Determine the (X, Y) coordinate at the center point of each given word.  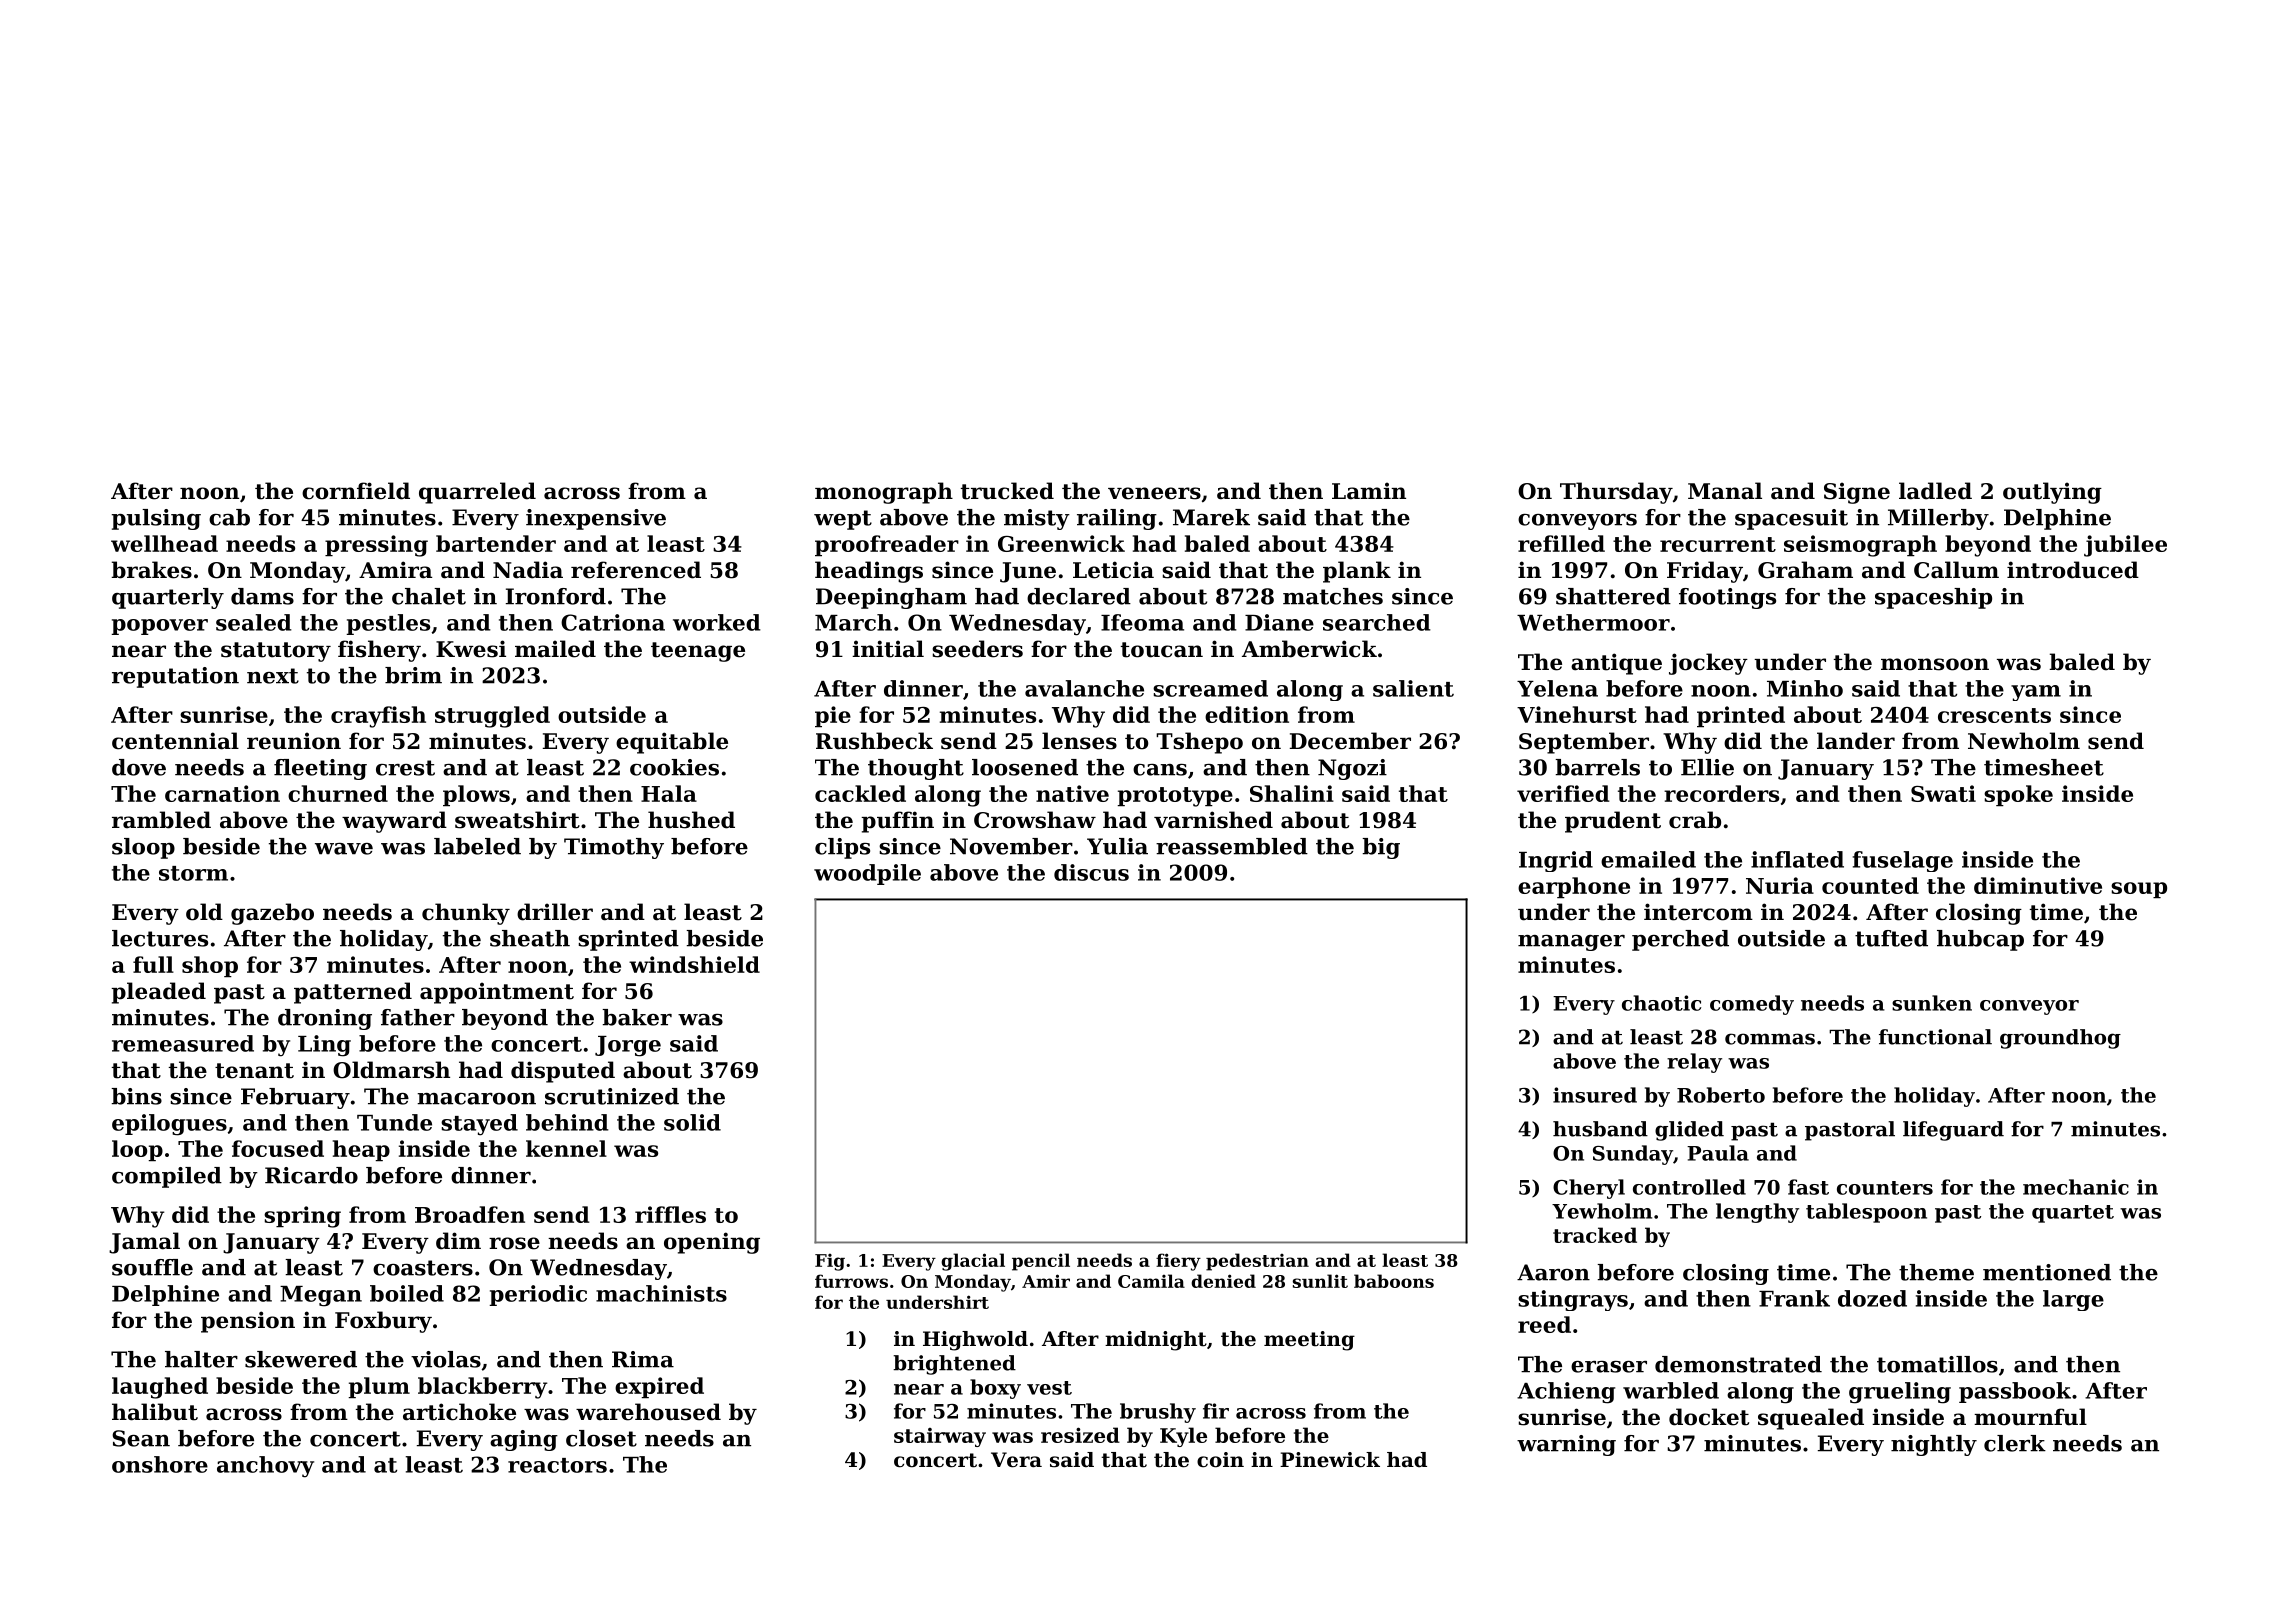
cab (229, 517)
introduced (2073, 570)
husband (1600, 1129)
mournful (2030, 1417)
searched (1377, 622)
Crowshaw (1035, 820)
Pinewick (1330, 1460)
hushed (691, 820)
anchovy (265, 1467)
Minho (1805, 688)
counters (1885, 1188)
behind (567, 1122)
